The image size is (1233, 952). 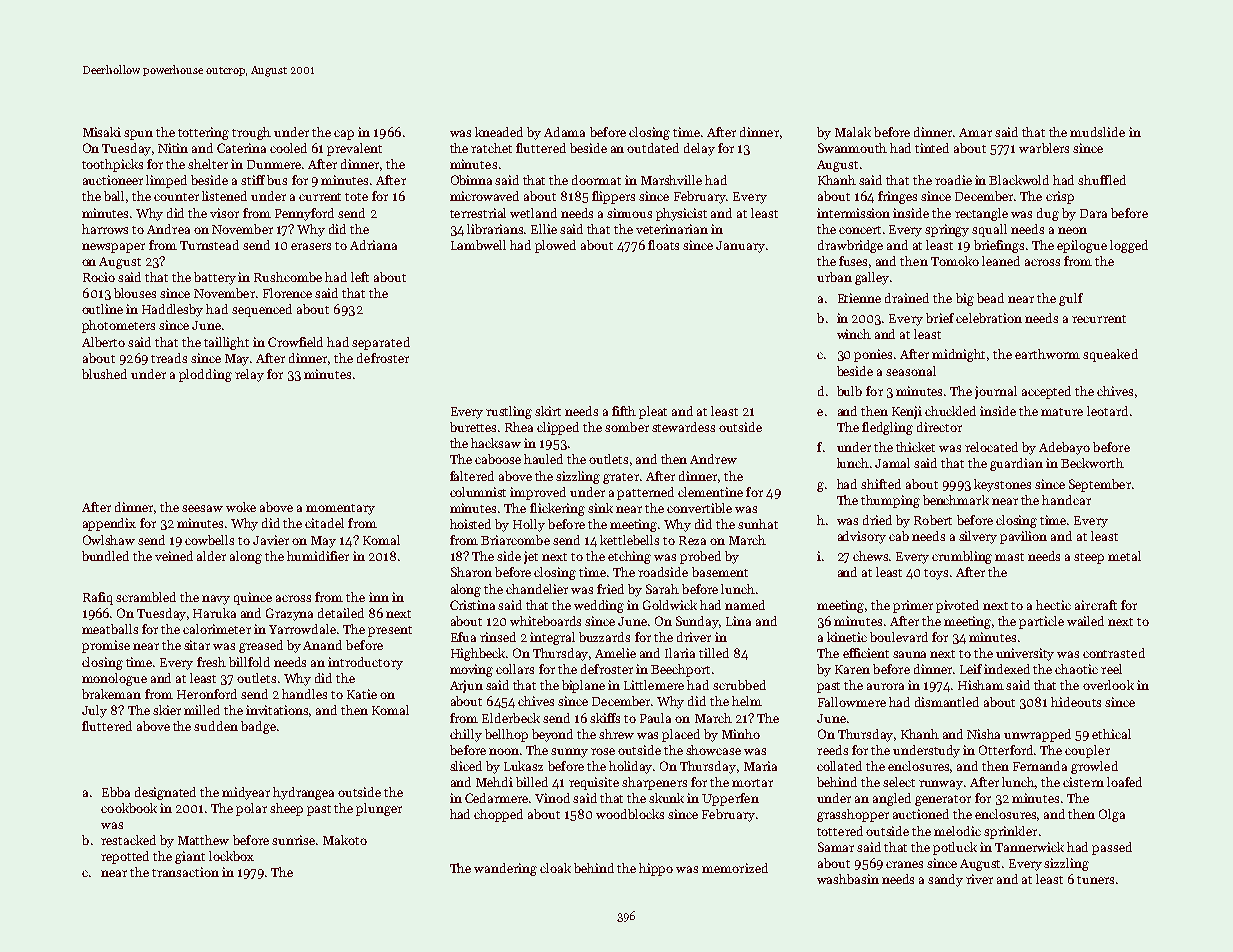 What do you see at coordinates (318, 556) in the screenshot?
I see `humidifier` at bounding box center [318, 556].
